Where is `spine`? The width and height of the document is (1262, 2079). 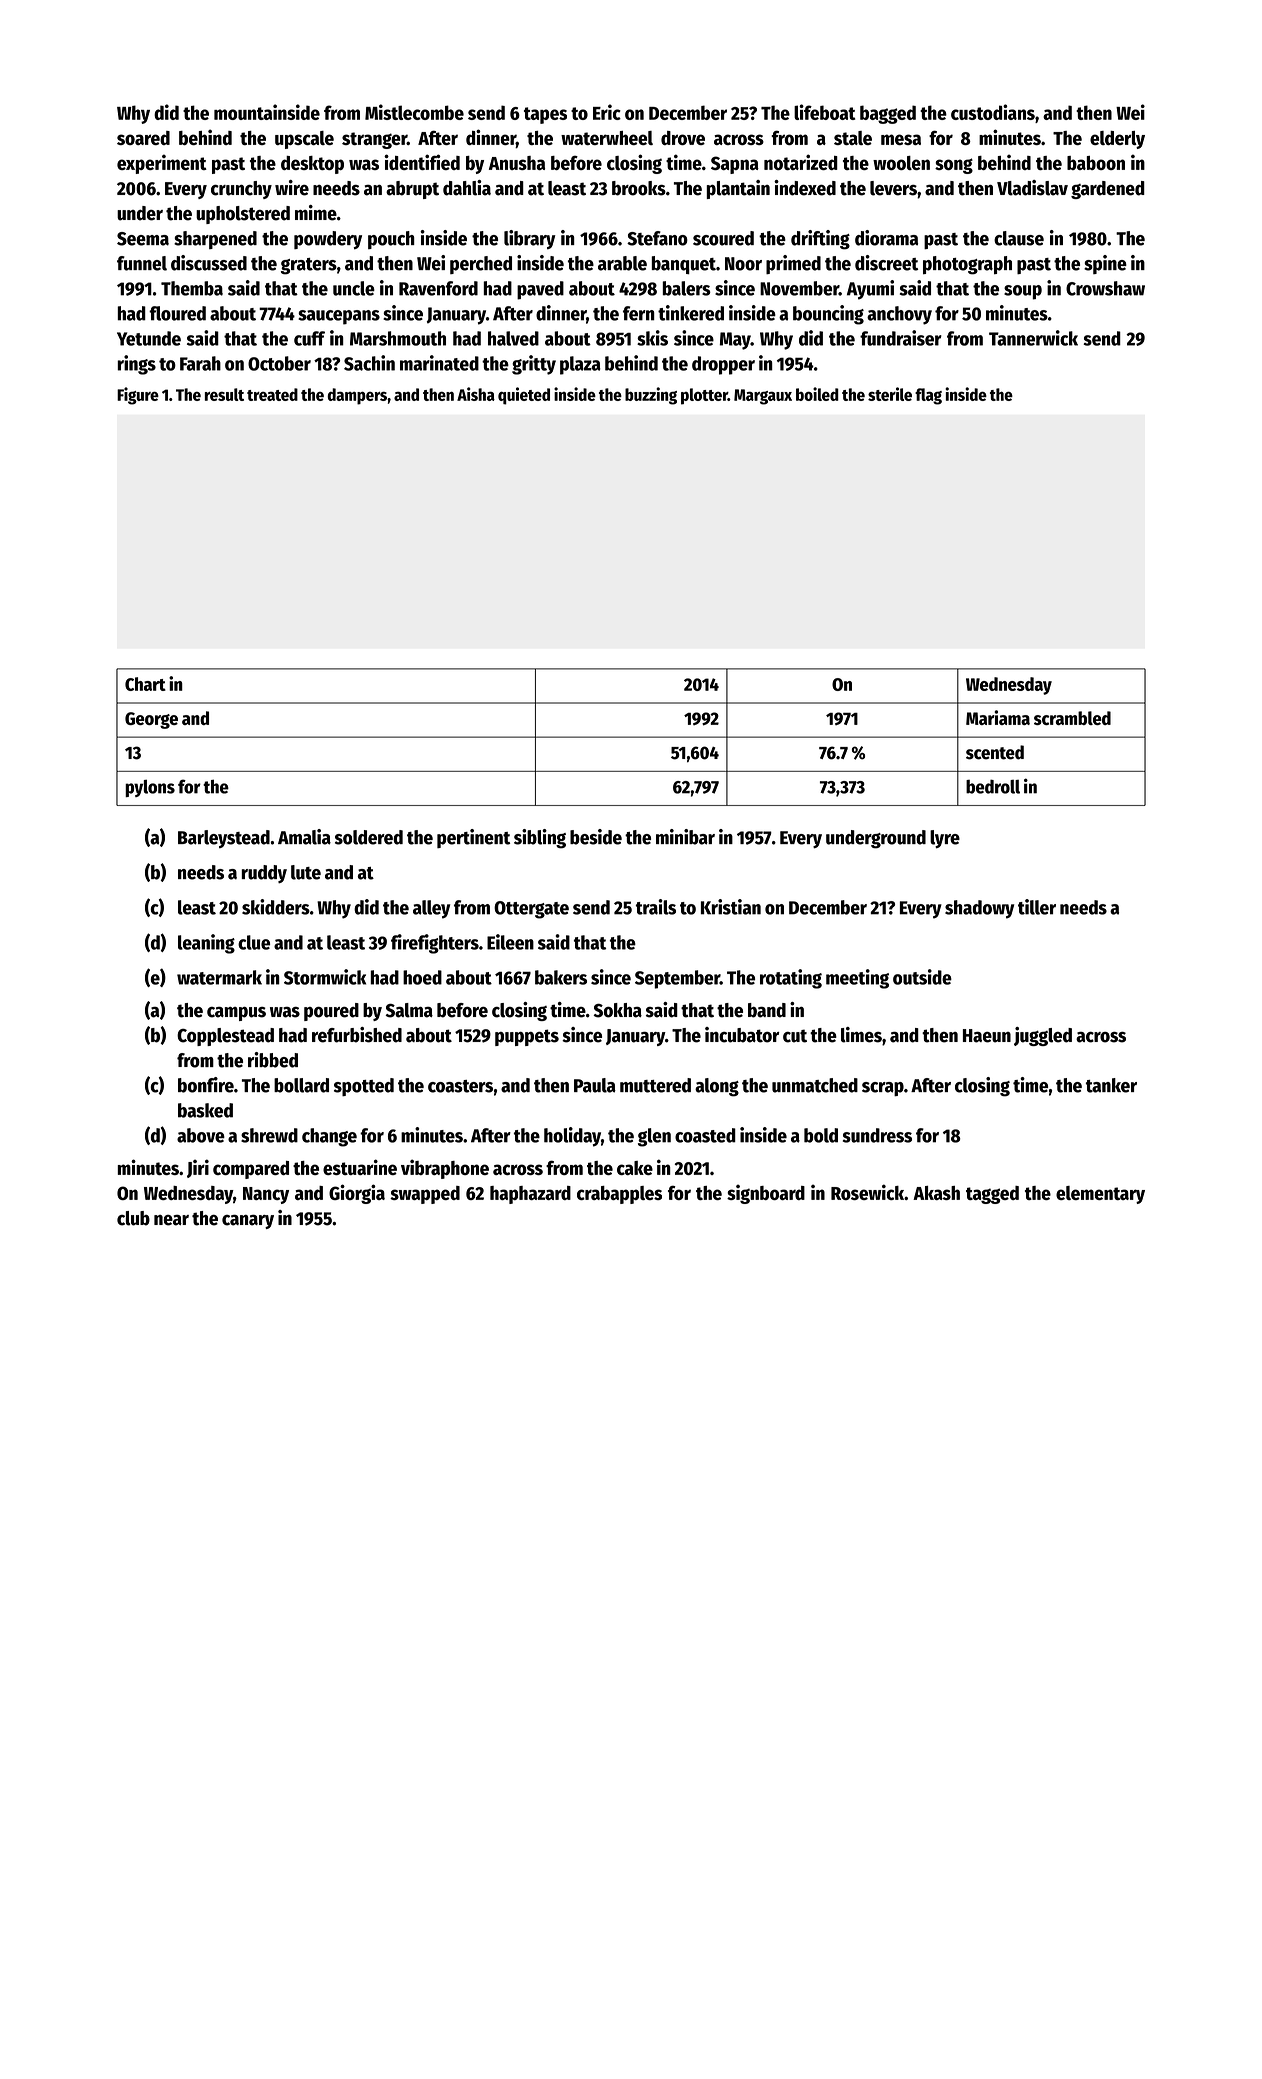 spine is located at coordinates (1105, 264).
